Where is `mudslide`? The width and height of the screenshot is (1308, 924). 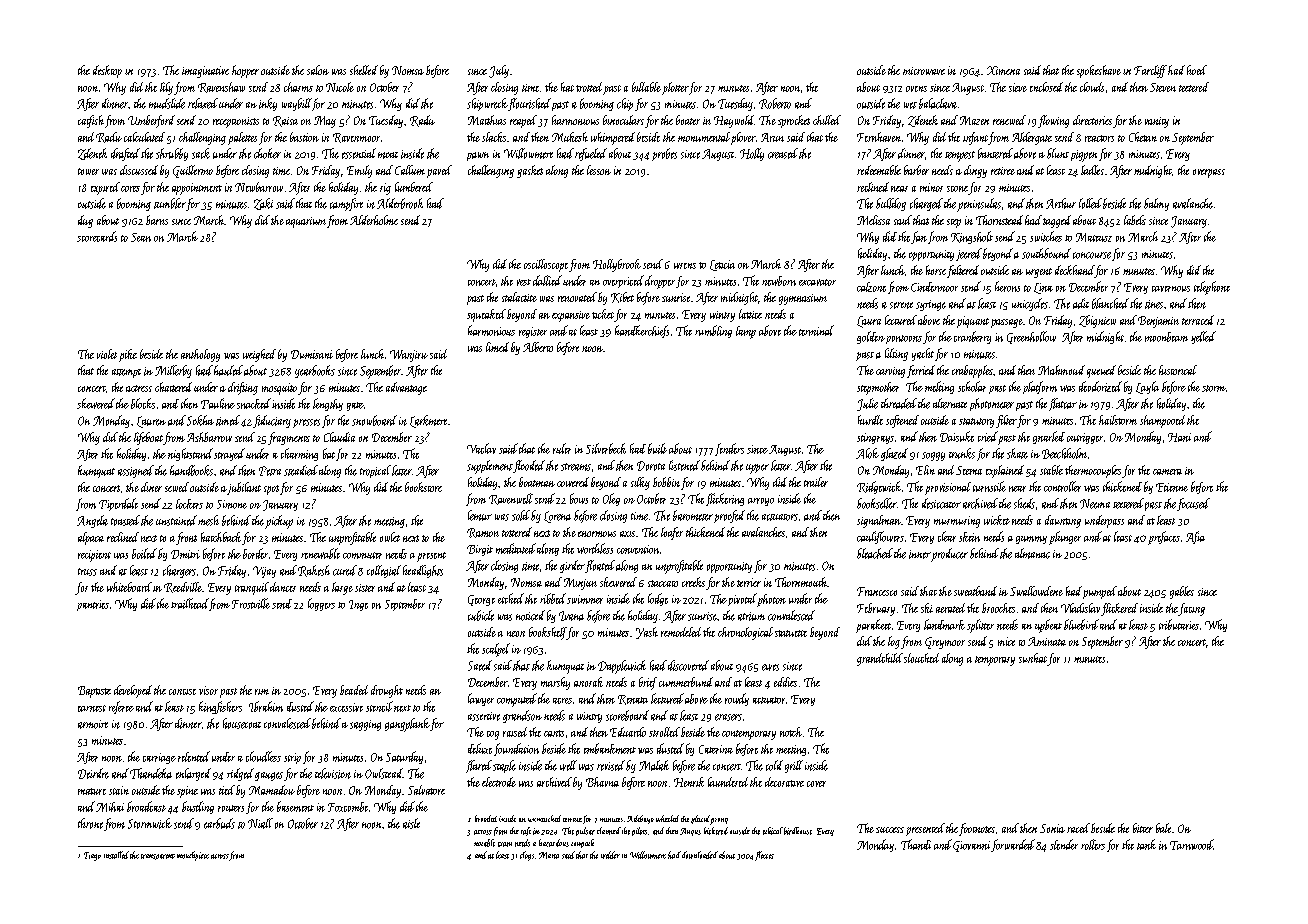
mudslide is located at coordinates (167, 103).
